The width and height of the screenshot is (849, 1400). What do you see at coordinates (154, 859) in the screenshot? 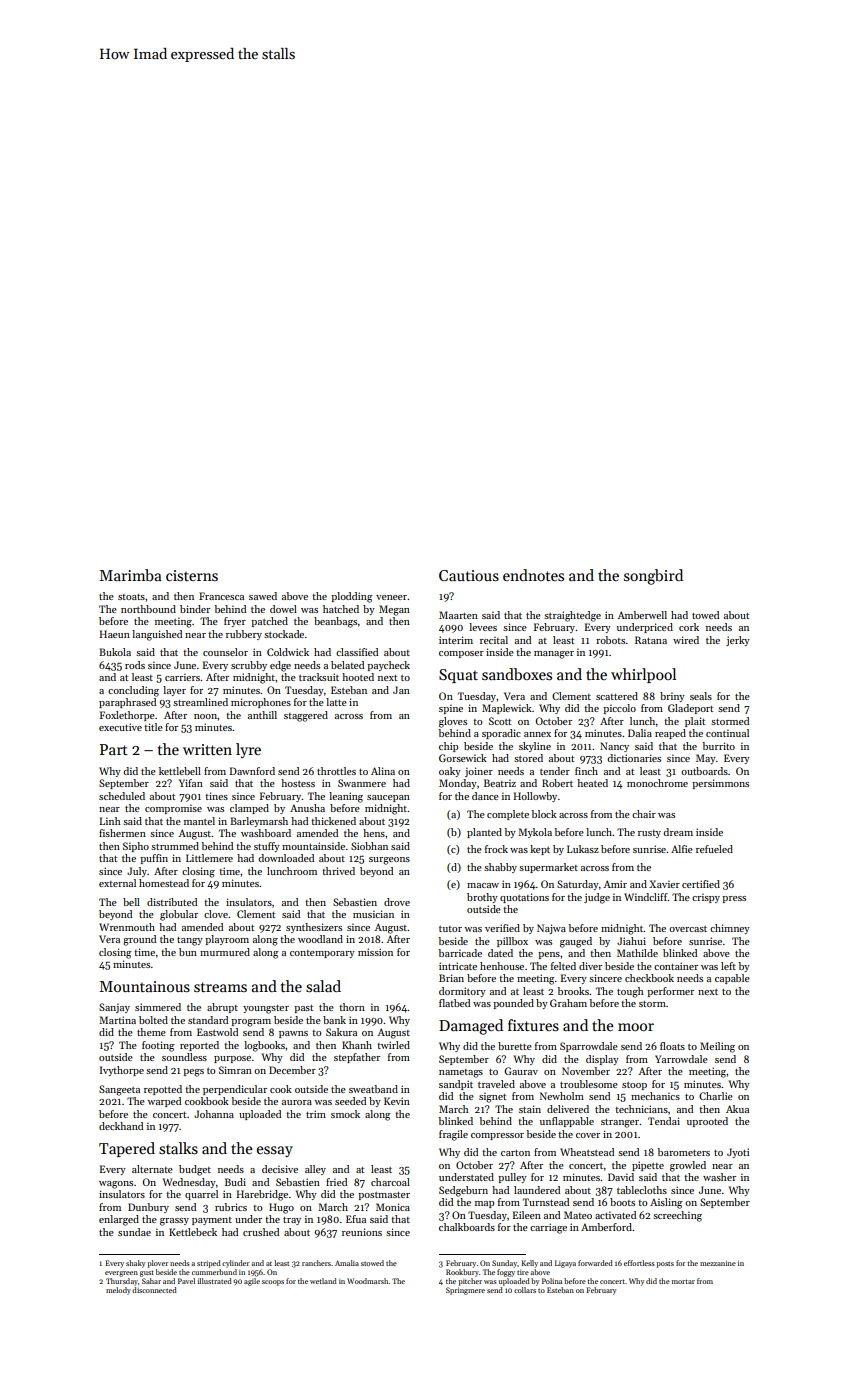
I see `puffin` at bounding box center [154, 859].
